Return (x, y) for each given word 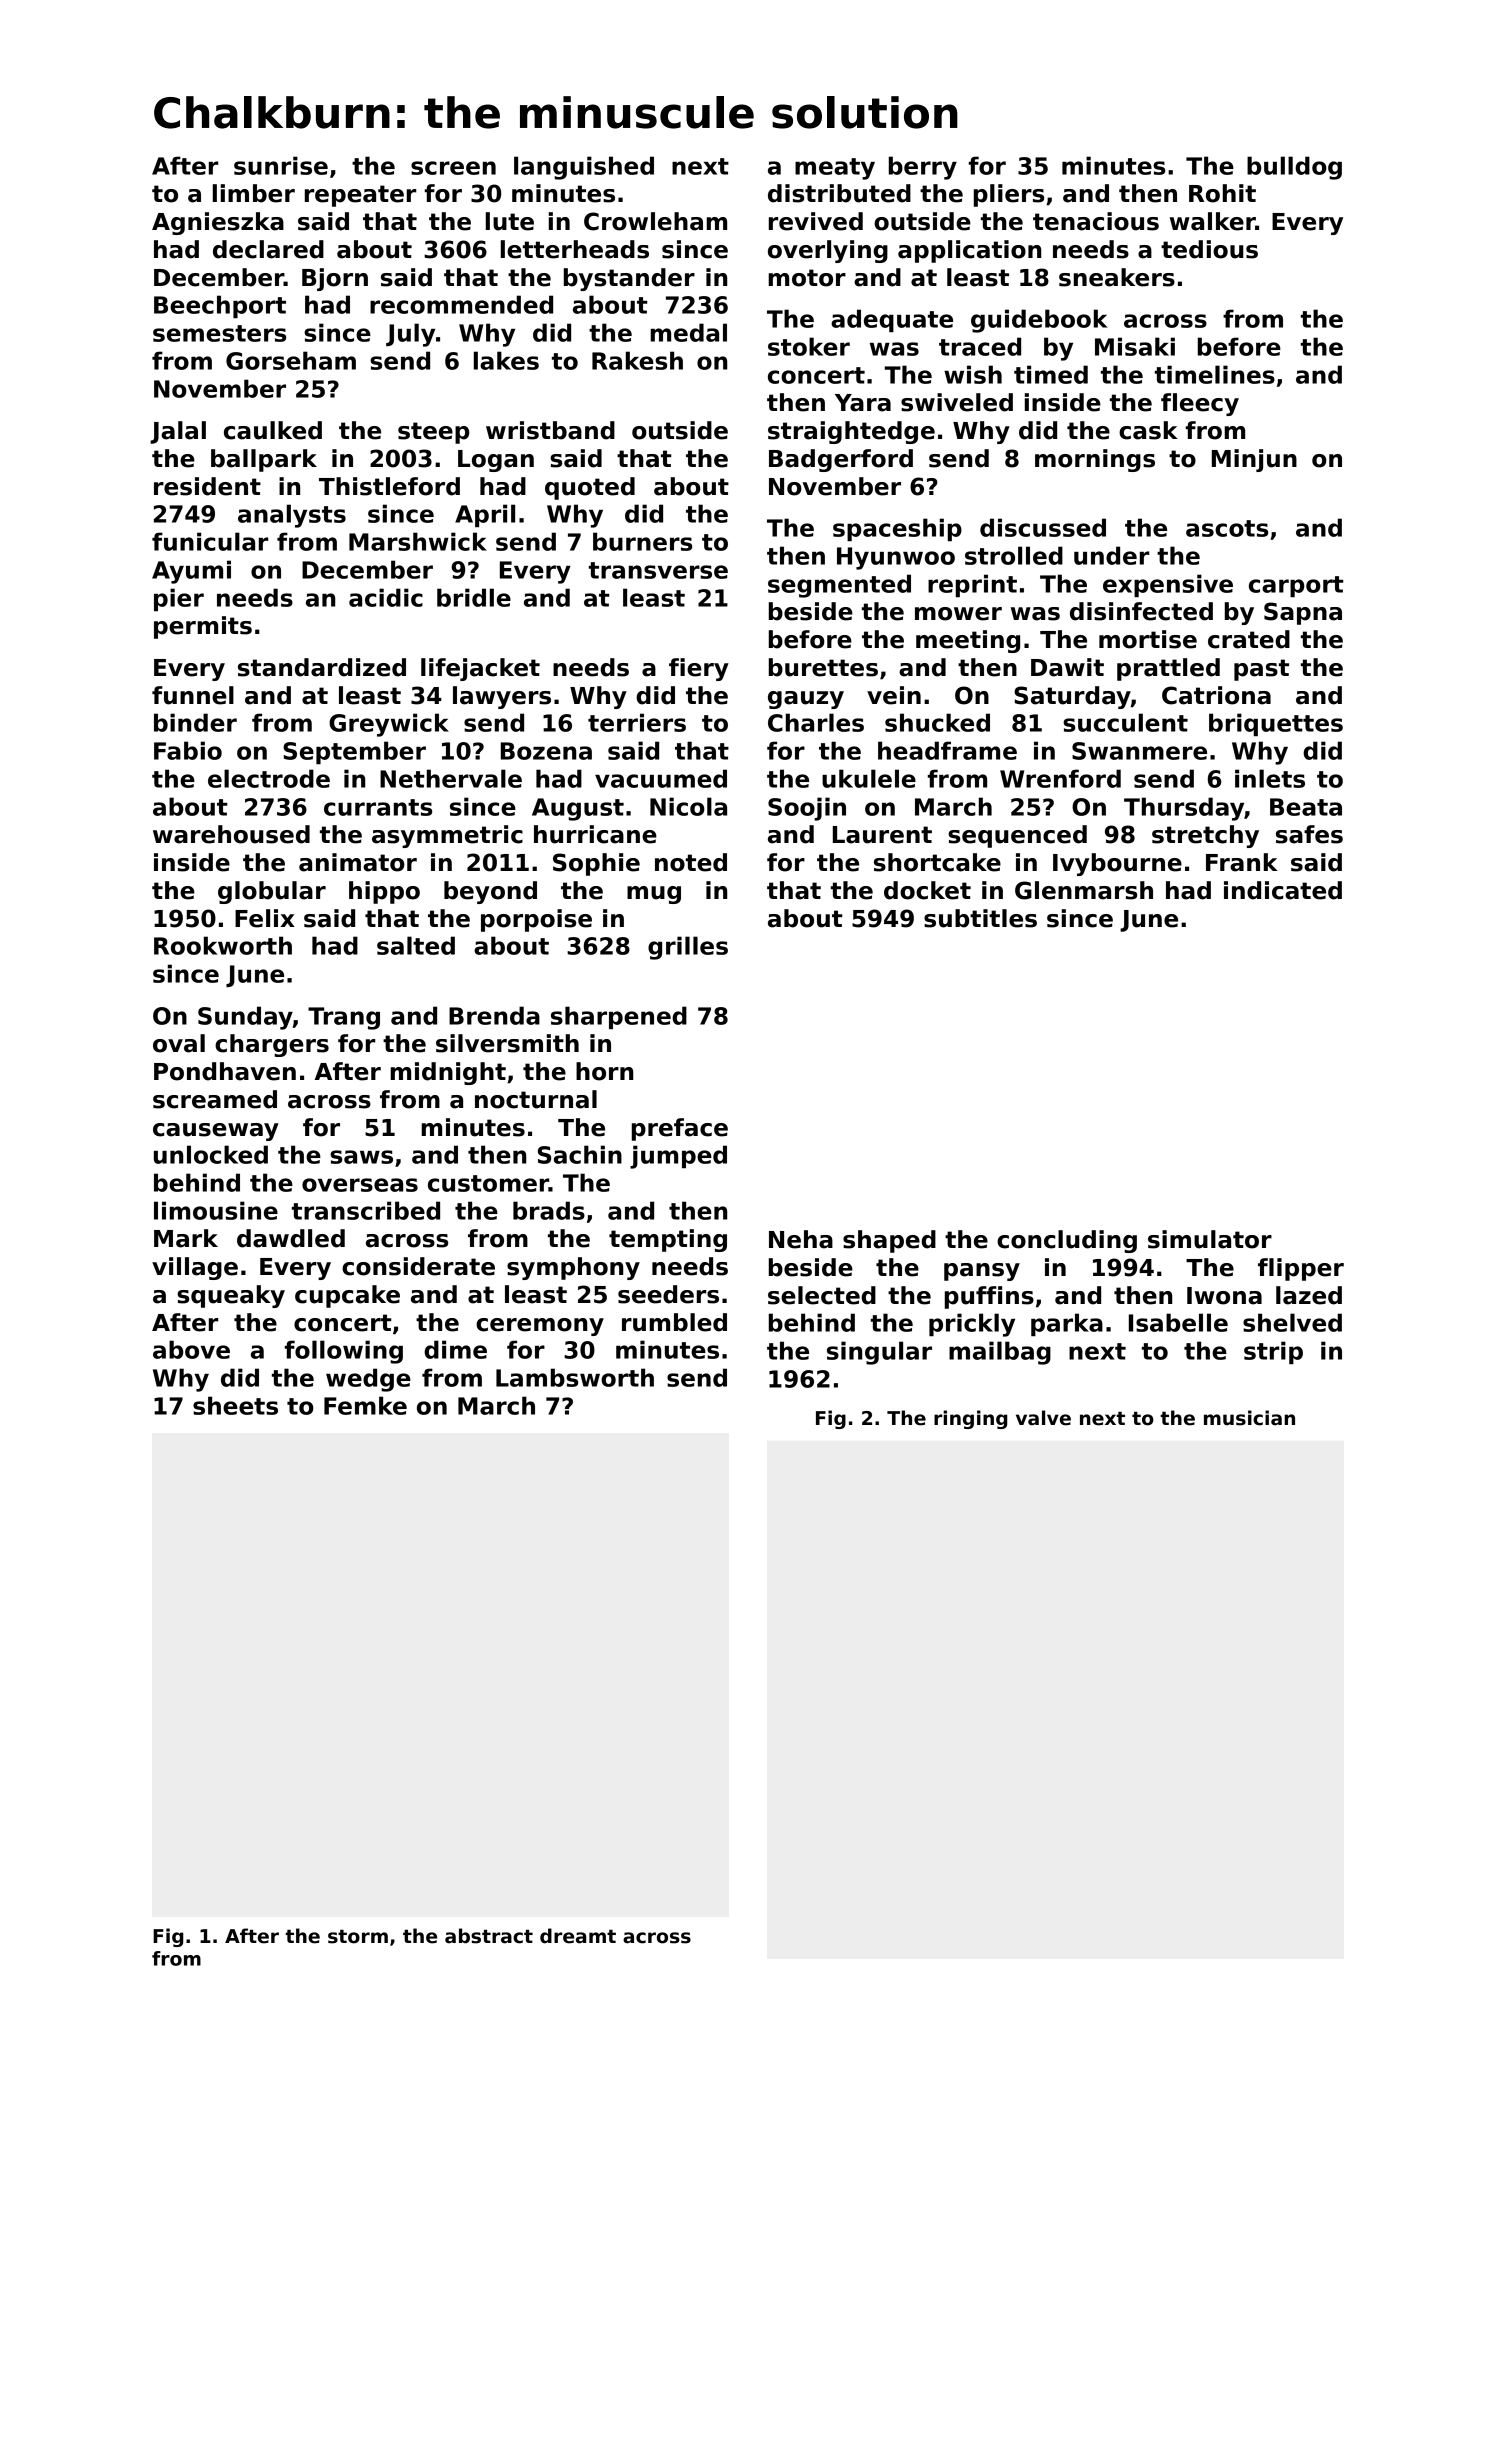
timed (1051, 374)
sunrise (281, 165)
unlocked (211, 1154)
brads (549, 1210)
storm (358, 1936)
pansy (982, 1272)
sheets (235, 1405)
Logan (496, 461)
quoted (590, 488)
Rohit (1222, 193)
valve (1043, 1418)
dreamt (578, 1936)
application (969, 251)
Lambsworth (575, 1377)
